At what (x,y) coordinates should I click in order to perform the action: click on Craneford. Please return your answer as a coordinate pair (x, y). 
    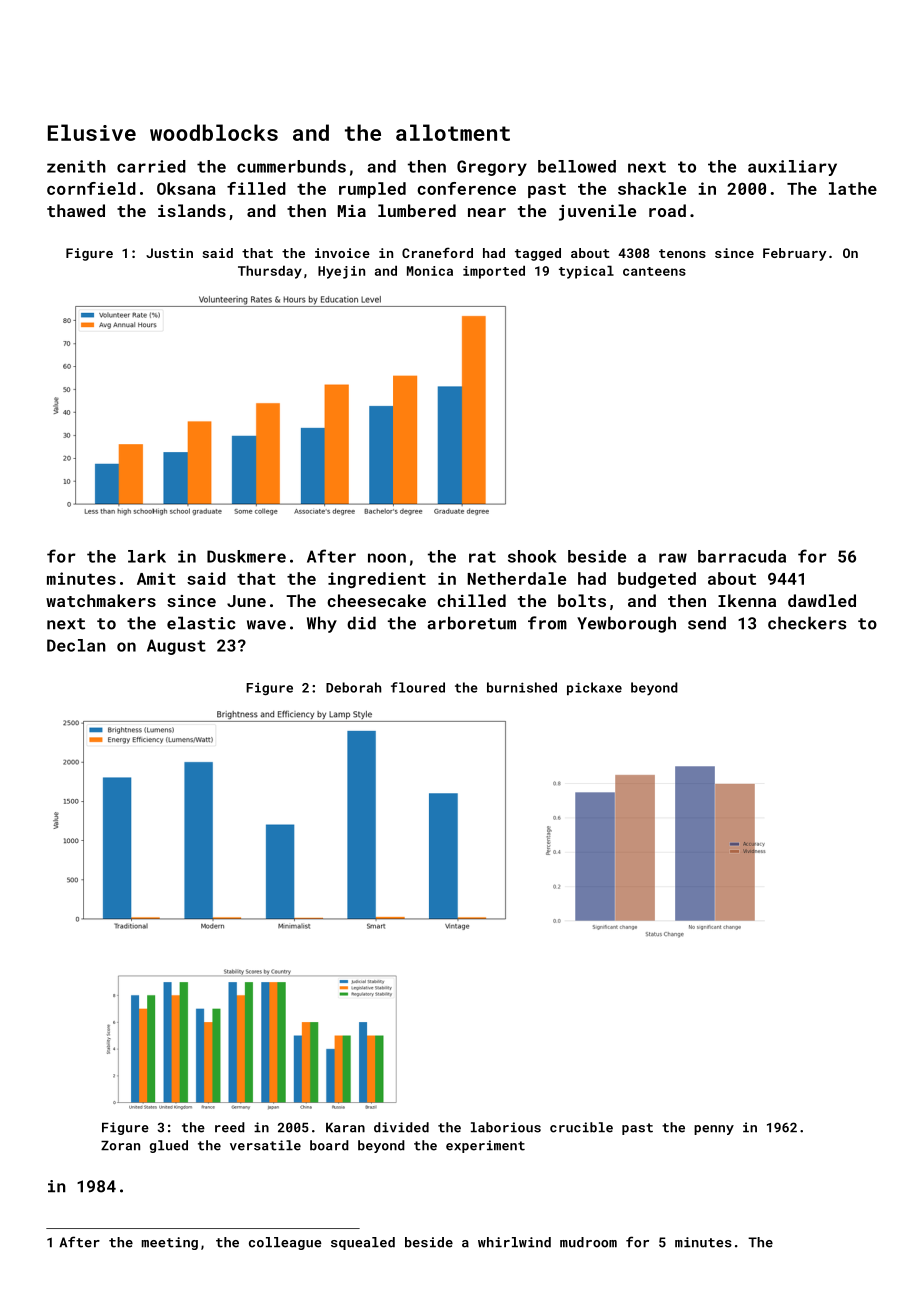
    Looking at the image, I should click on (437, 252).
